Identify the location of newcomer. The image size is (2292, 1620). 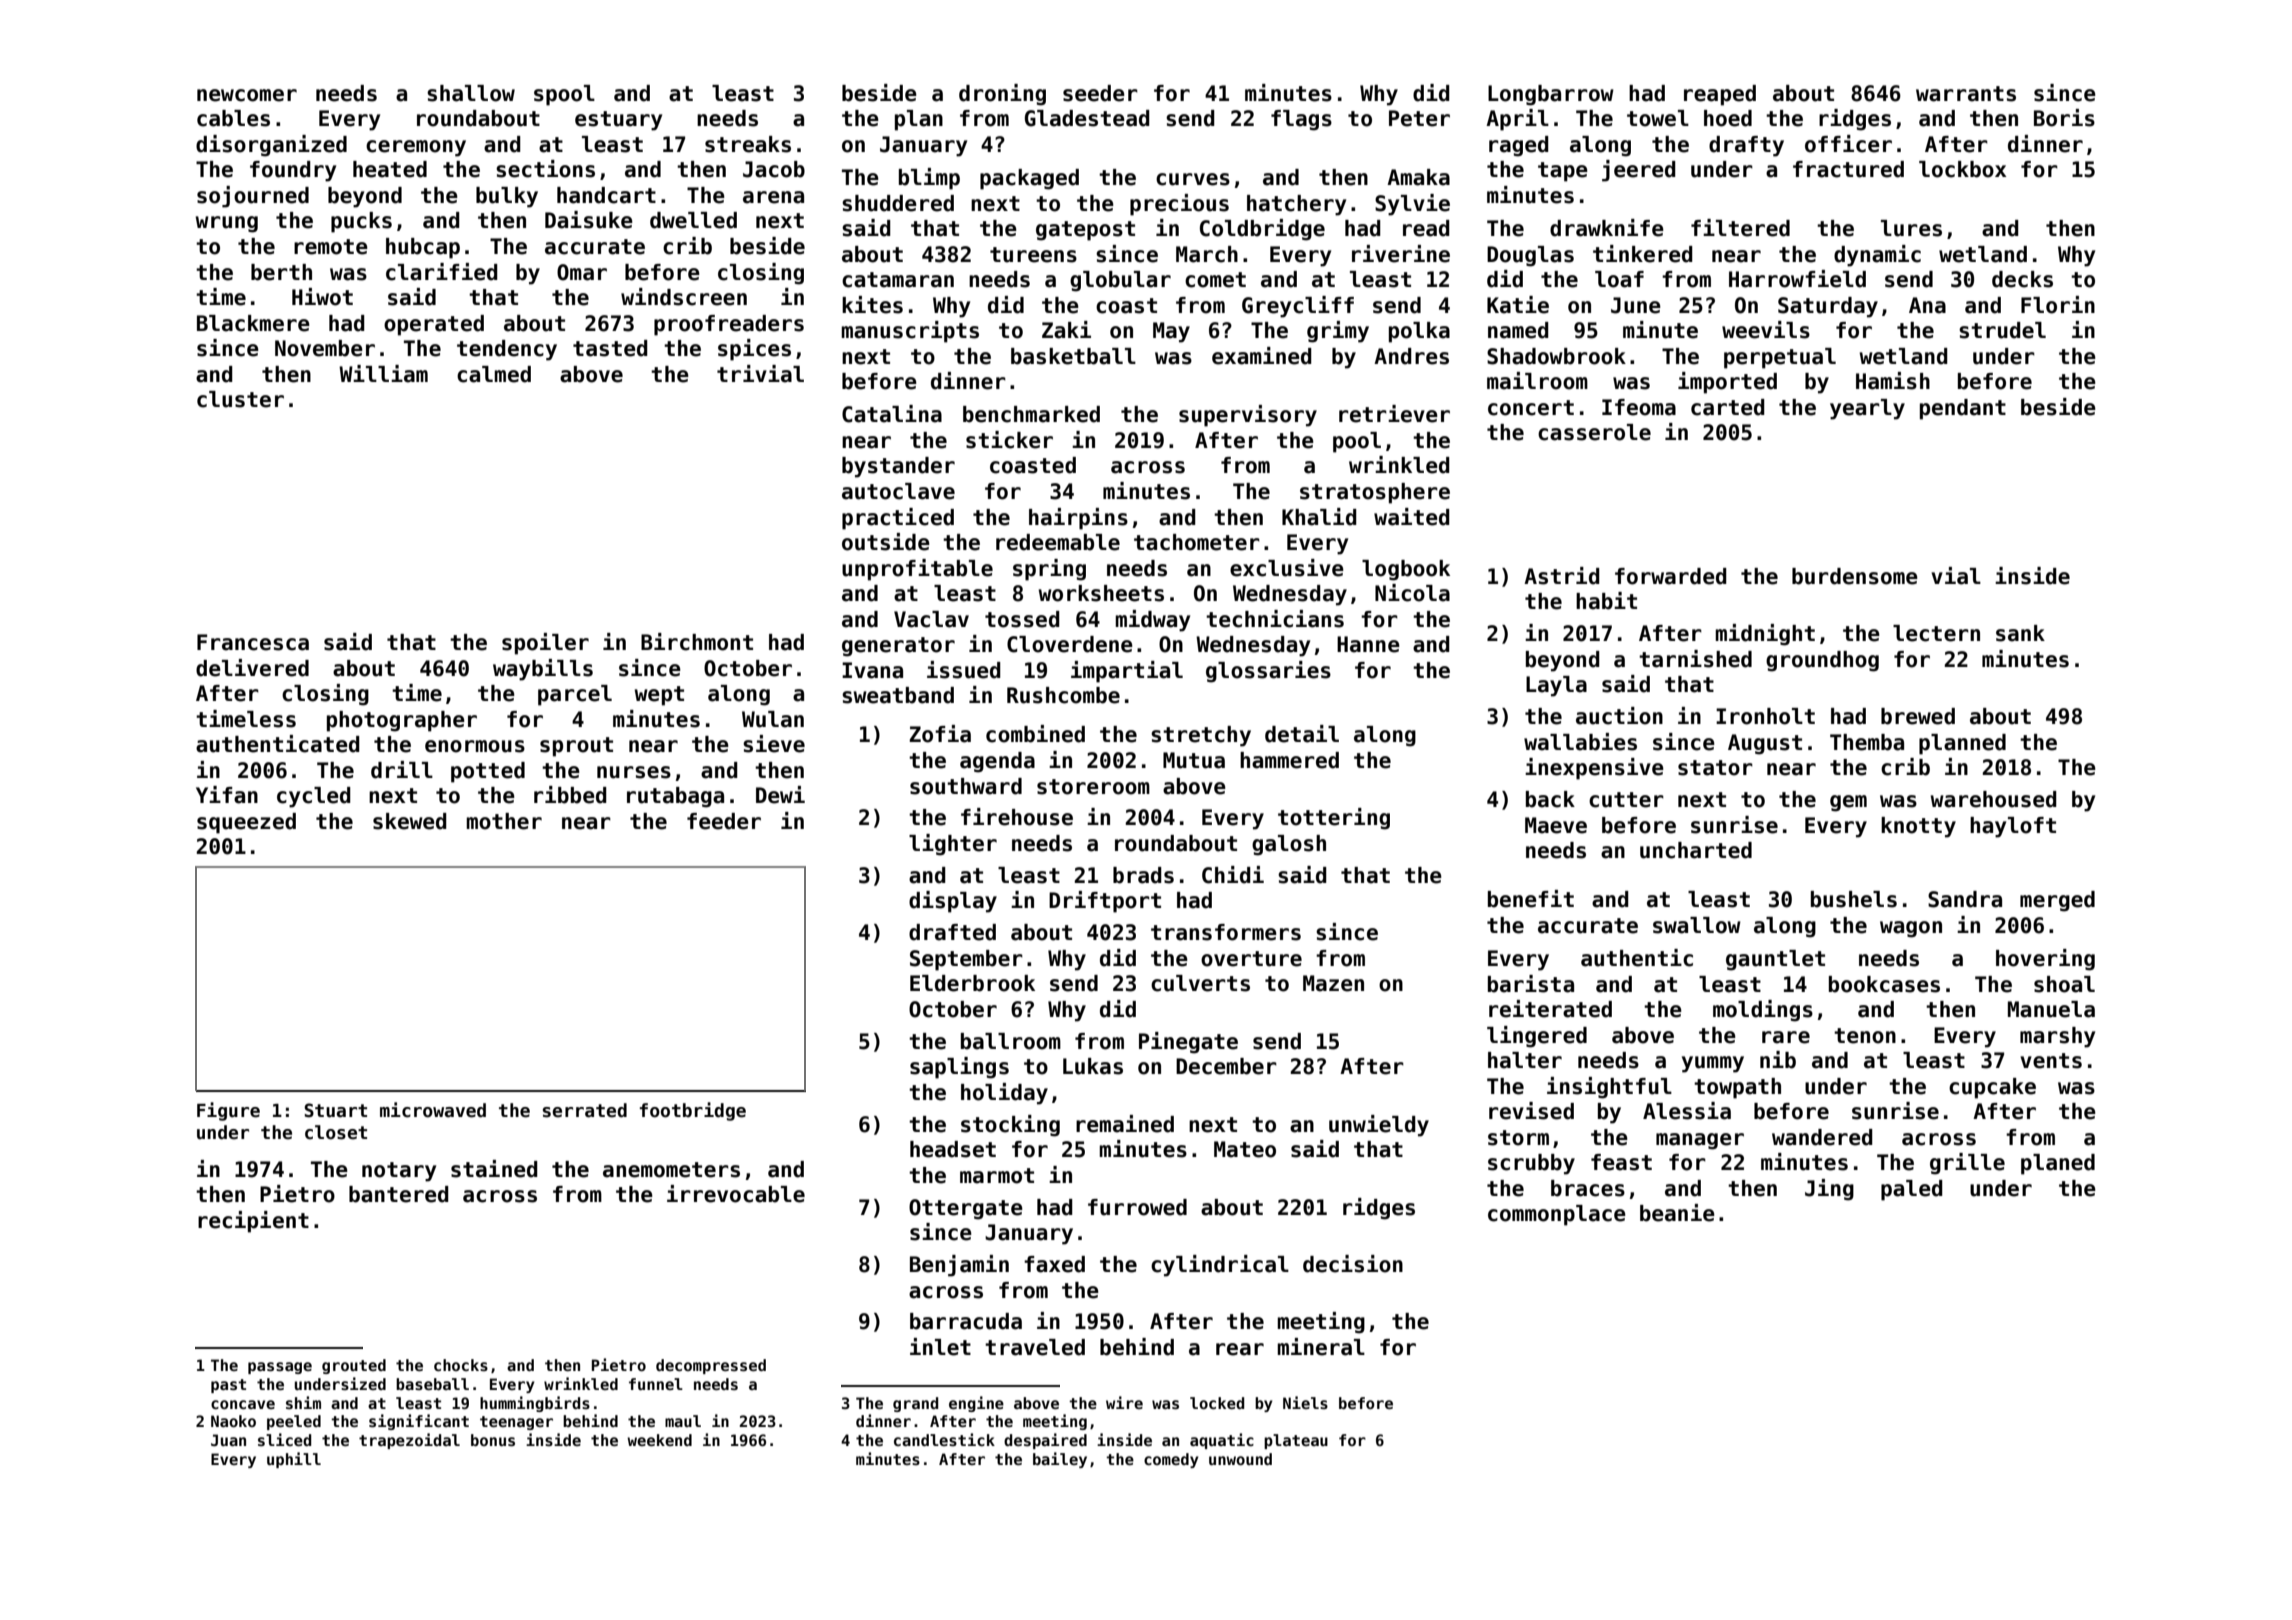
(247, 95).
